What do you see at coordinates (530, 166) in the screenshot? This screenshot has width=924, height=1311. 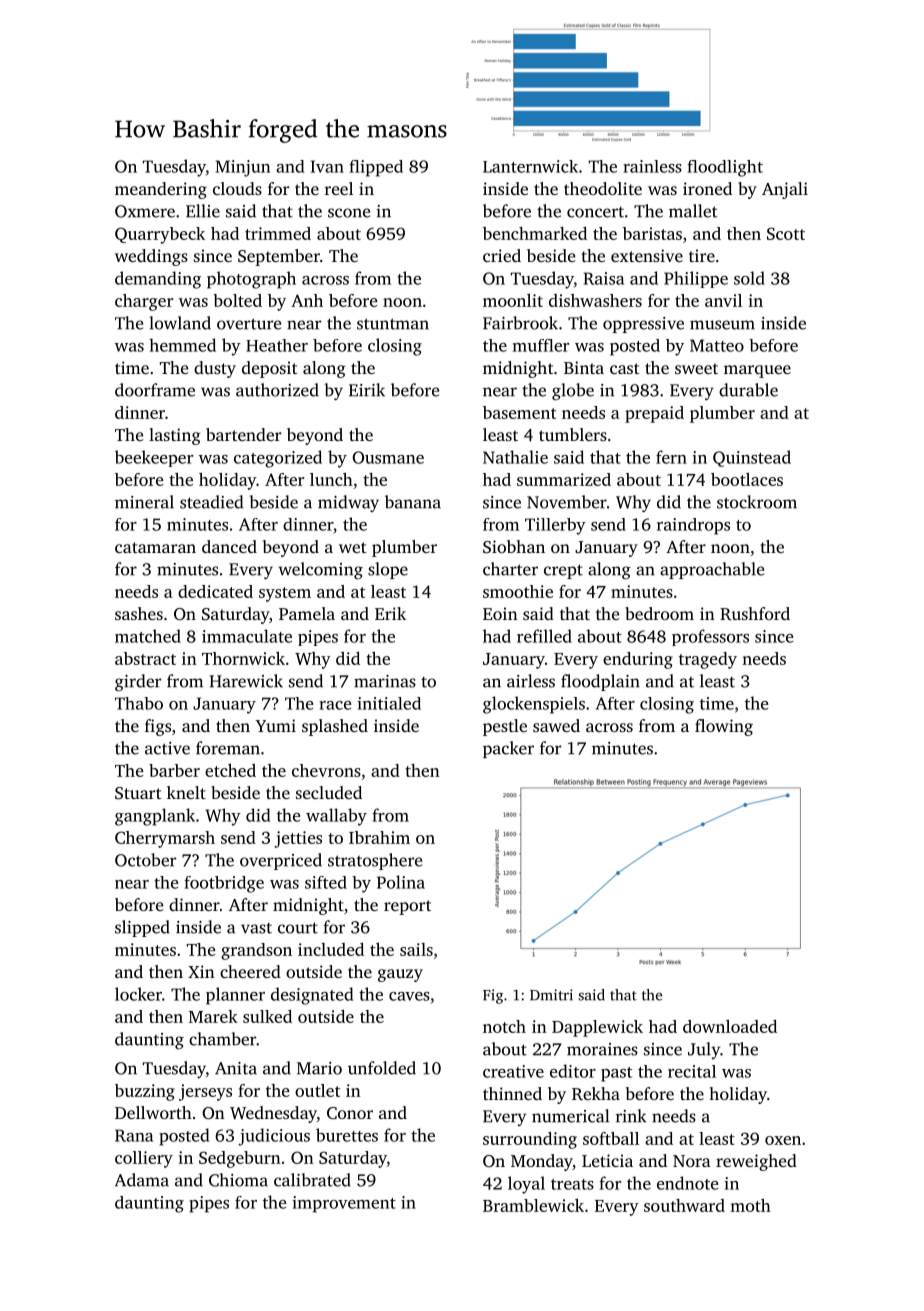 I see `Lanternwick` at bounding box center [530, 166].
